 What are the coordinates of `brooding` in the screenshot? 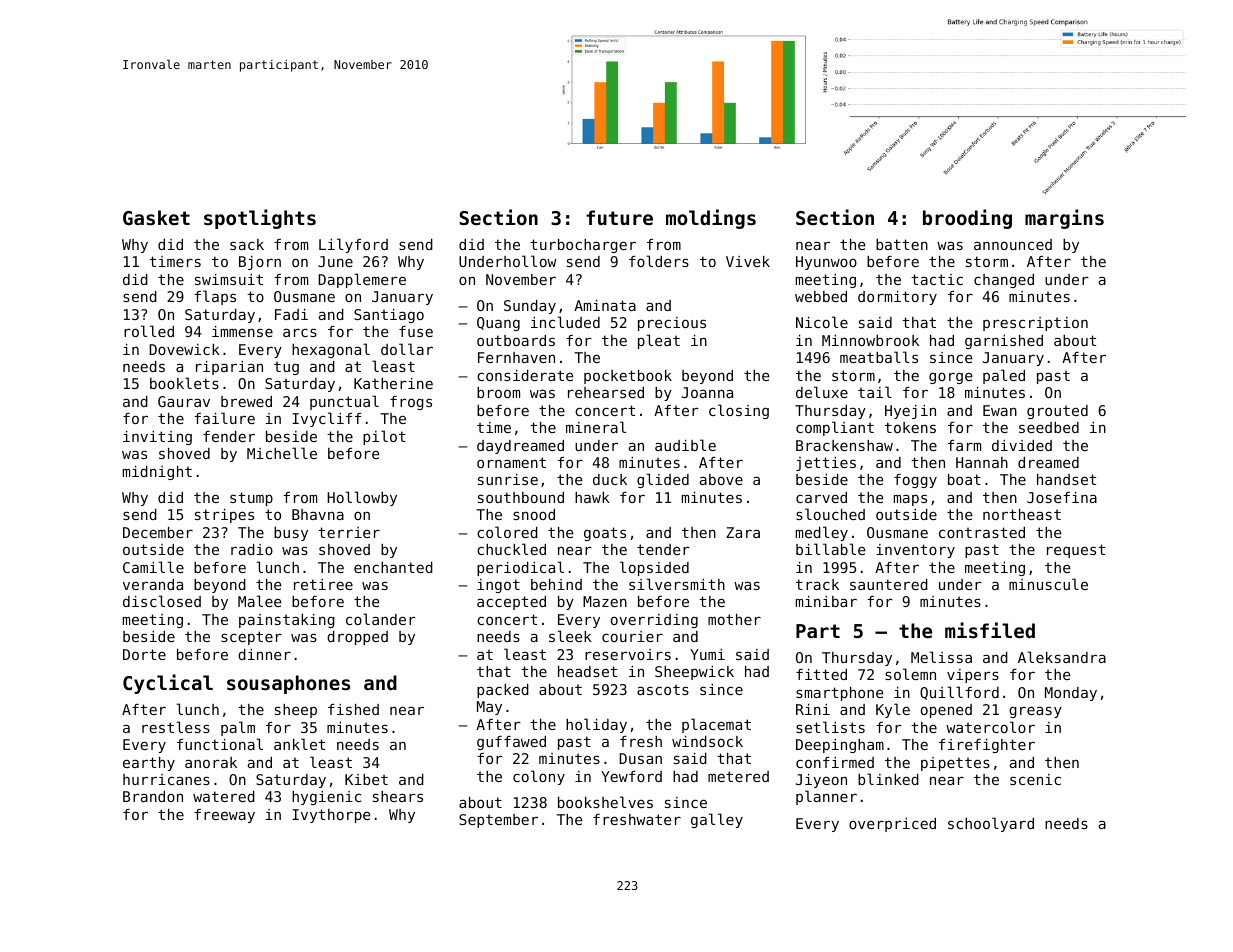 It's located at (967, 219).
